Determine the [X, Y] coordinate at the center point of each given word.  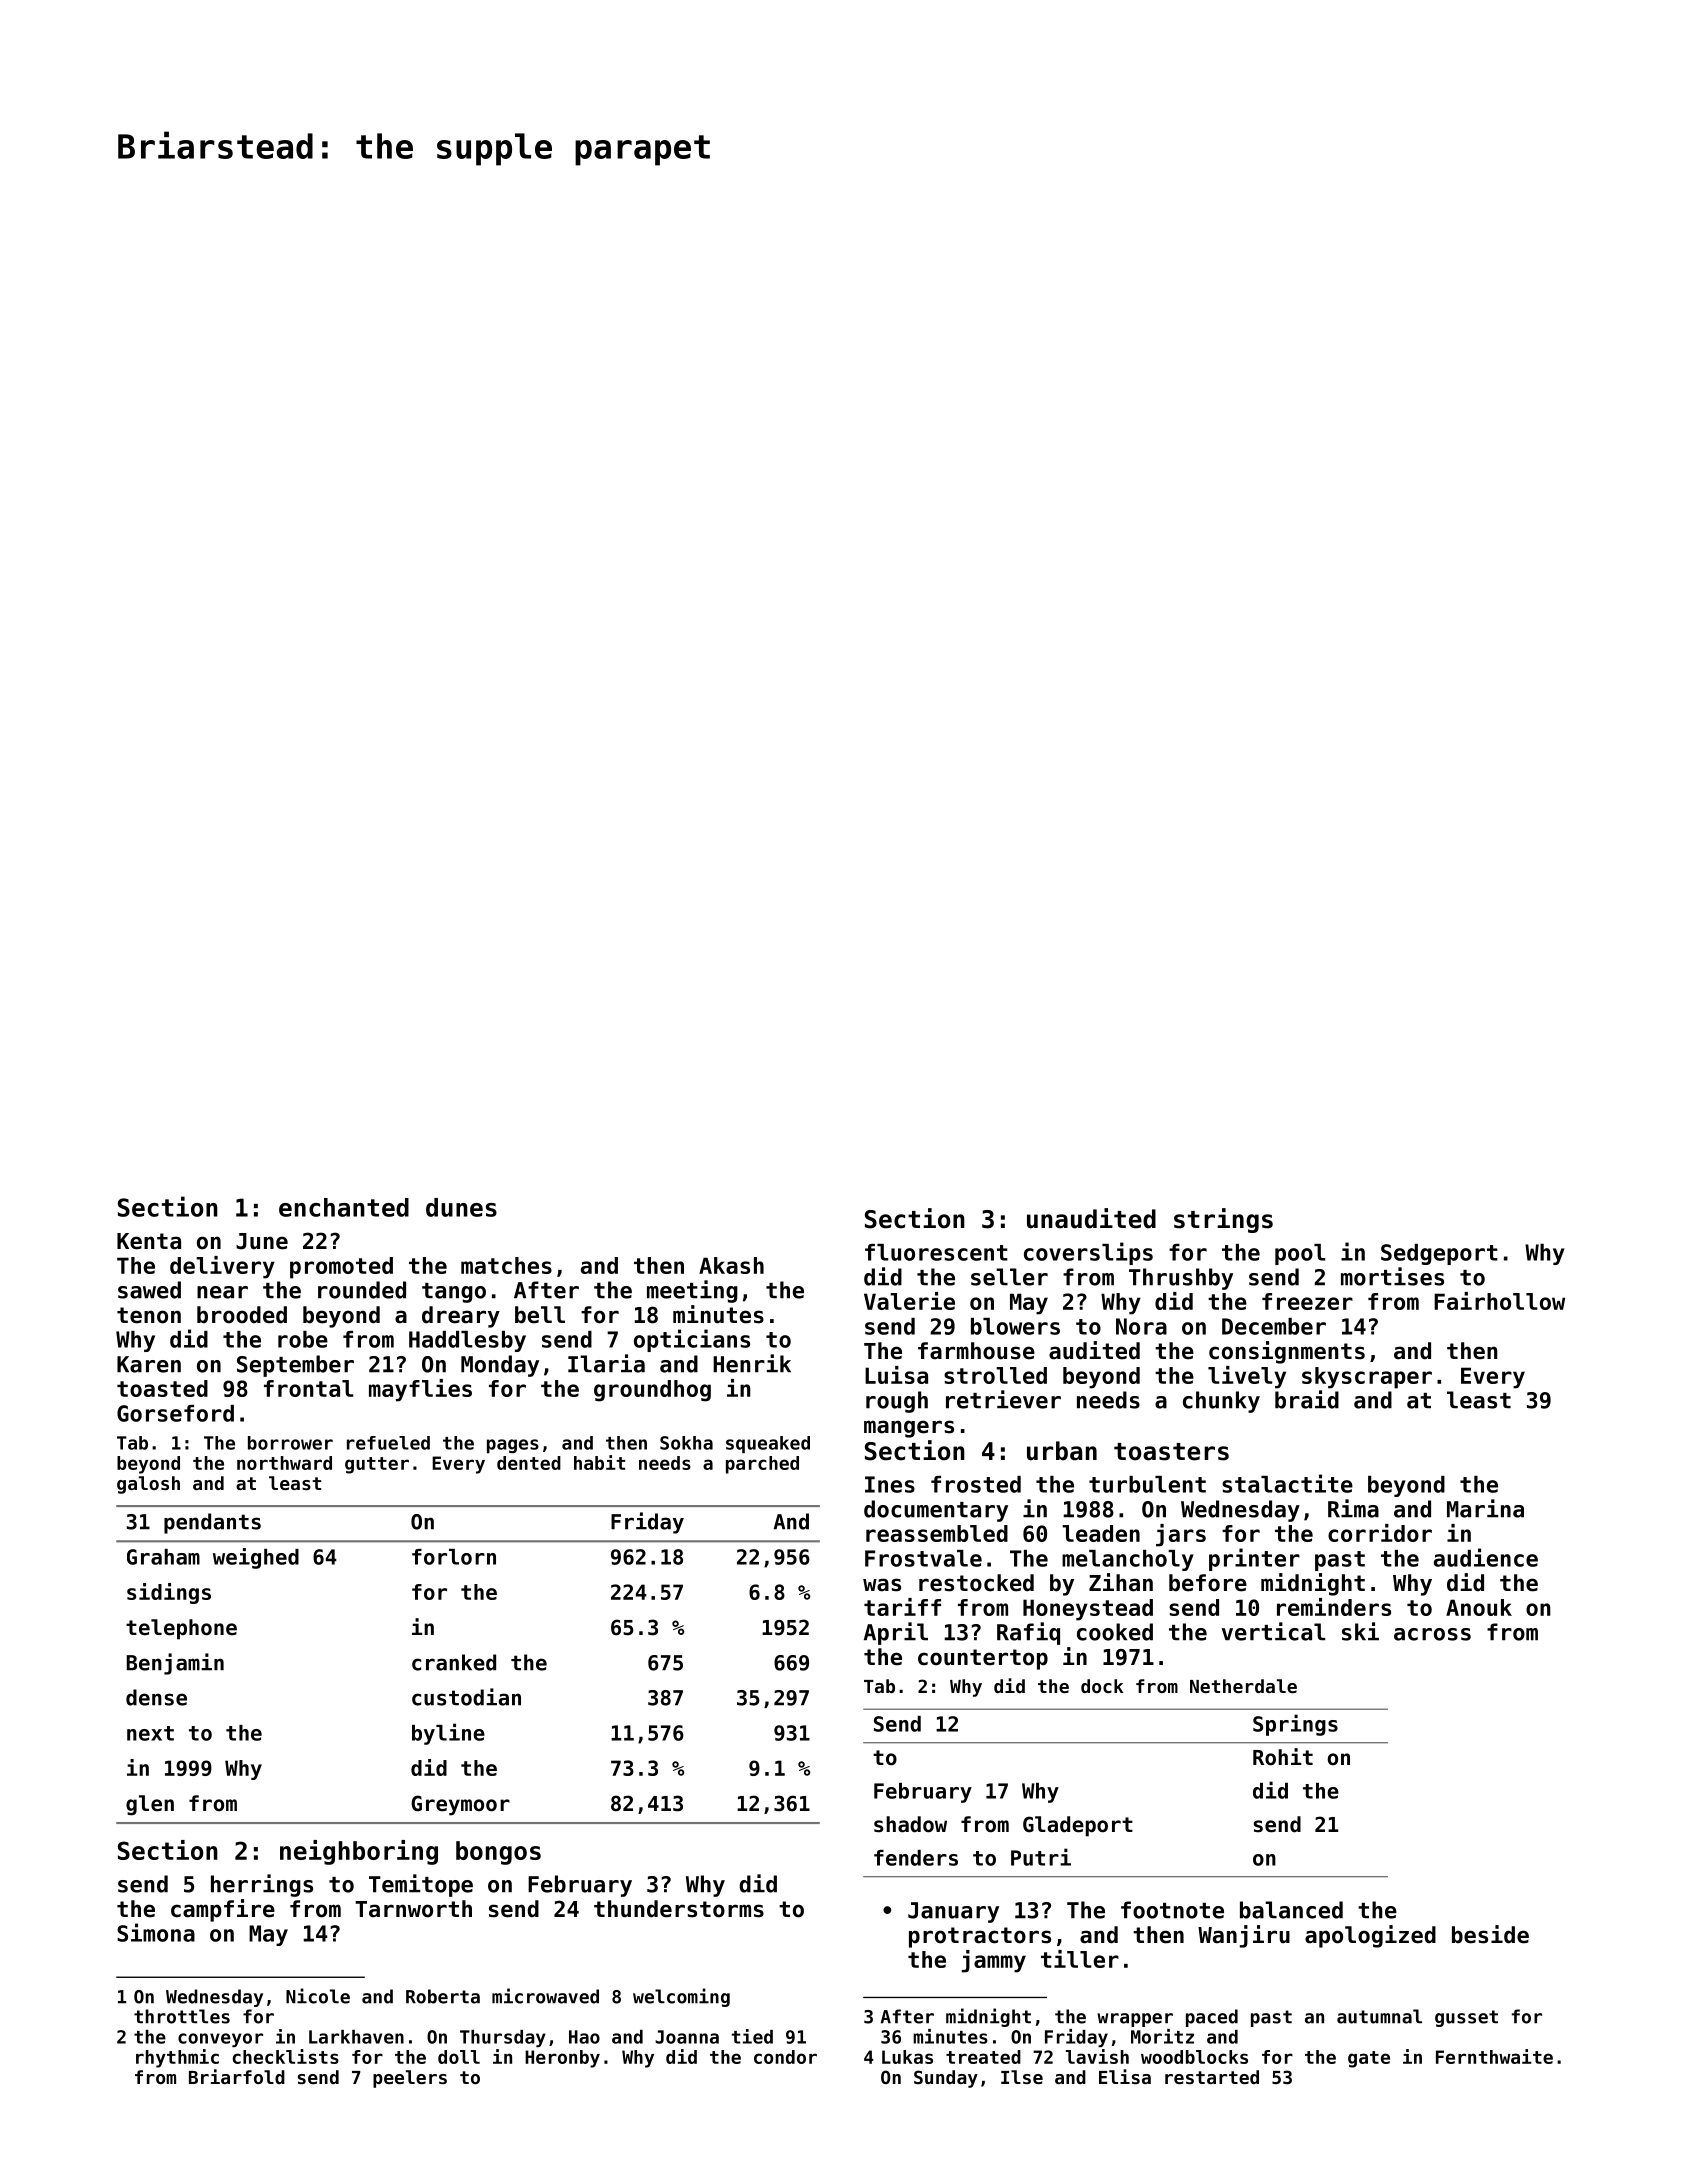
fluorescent [936, 1252]
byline [448, 1734]
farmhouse [976, 1351]
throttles [182, 2016]
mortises [1392, 1276]
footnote [1172, 1910]
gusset [1466, 2018]
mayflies [420, 1390]
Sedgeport [1439, 1254]
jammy [994, 1961]
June [262, 1241]
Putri [1041, 1857]
